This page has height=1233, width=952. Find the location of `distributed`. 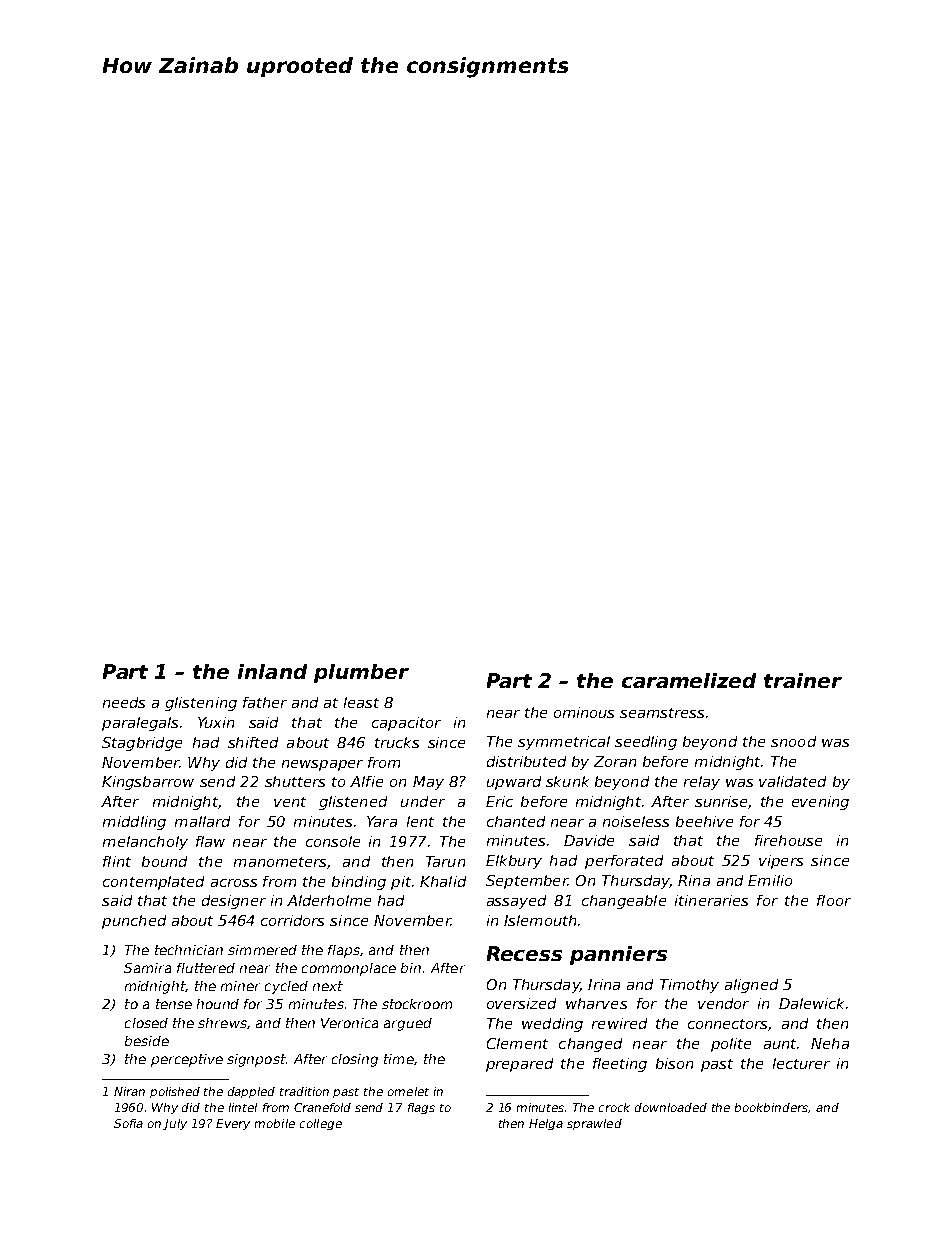

distributed is located at coordinates (526, 761).
